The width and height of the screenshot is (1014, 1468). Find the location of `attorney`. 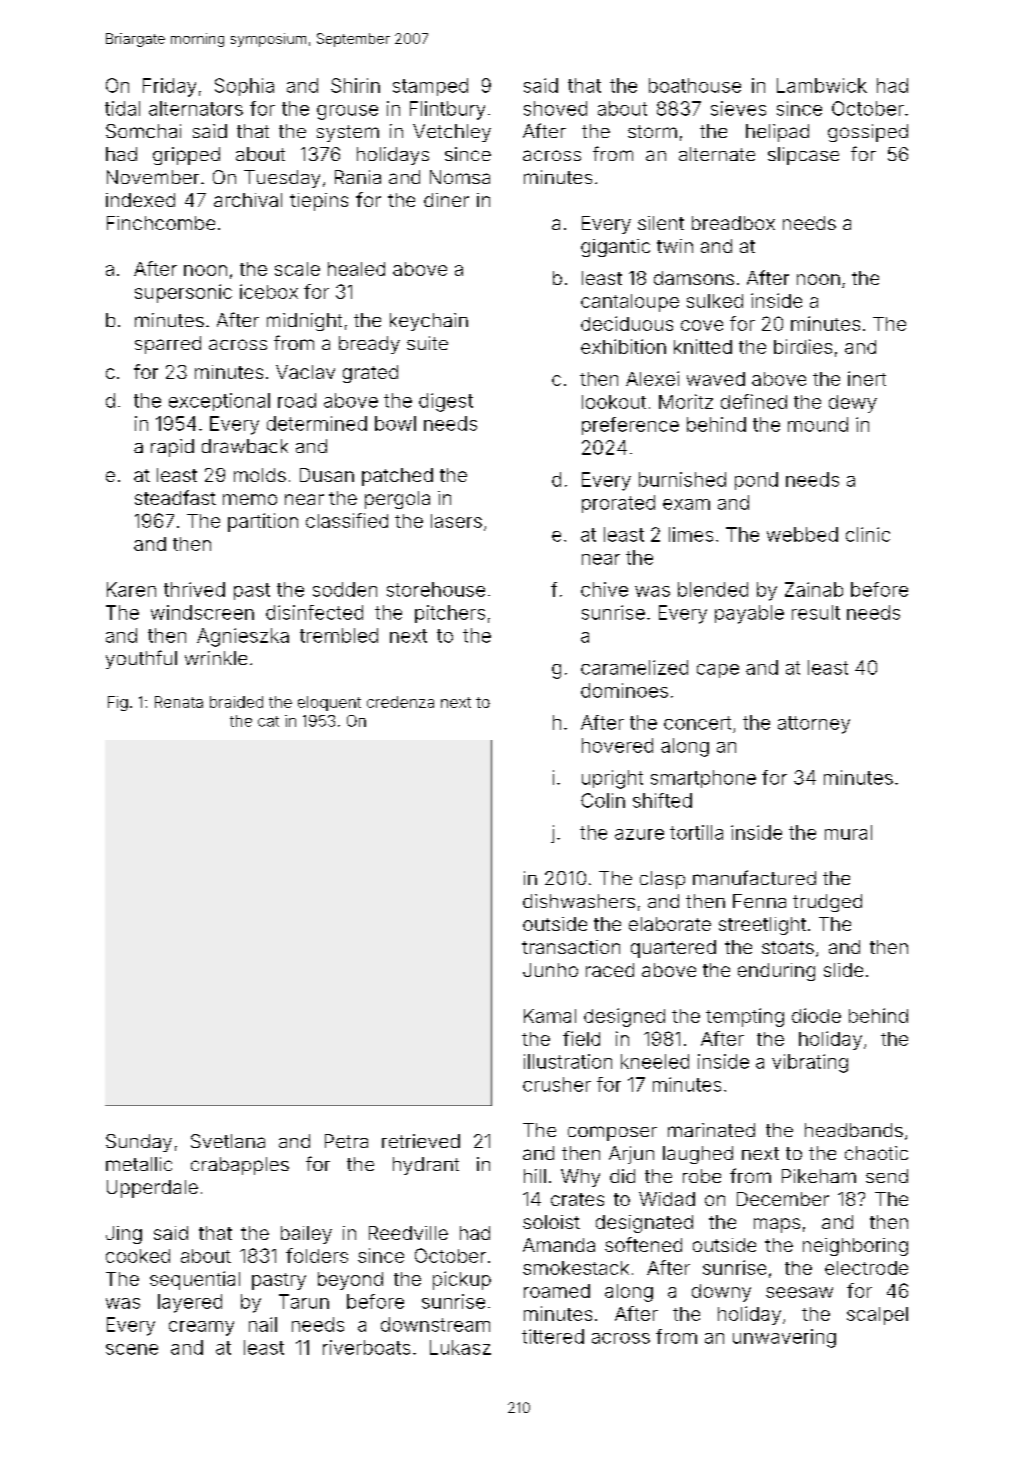

attorney is located at coordinates (814, 725).
